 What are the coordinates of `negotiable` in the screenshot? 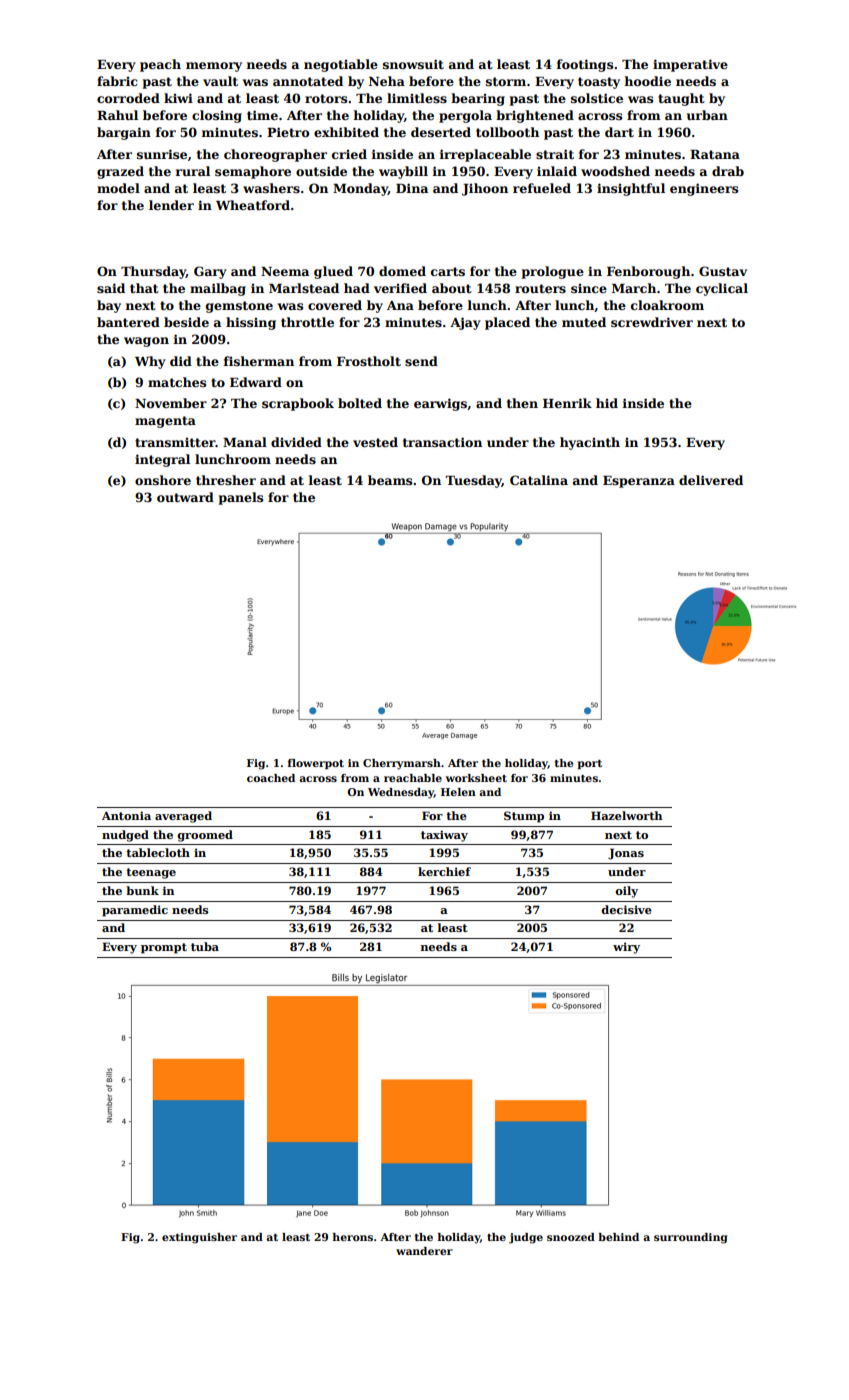 It's located at (341, 65).
